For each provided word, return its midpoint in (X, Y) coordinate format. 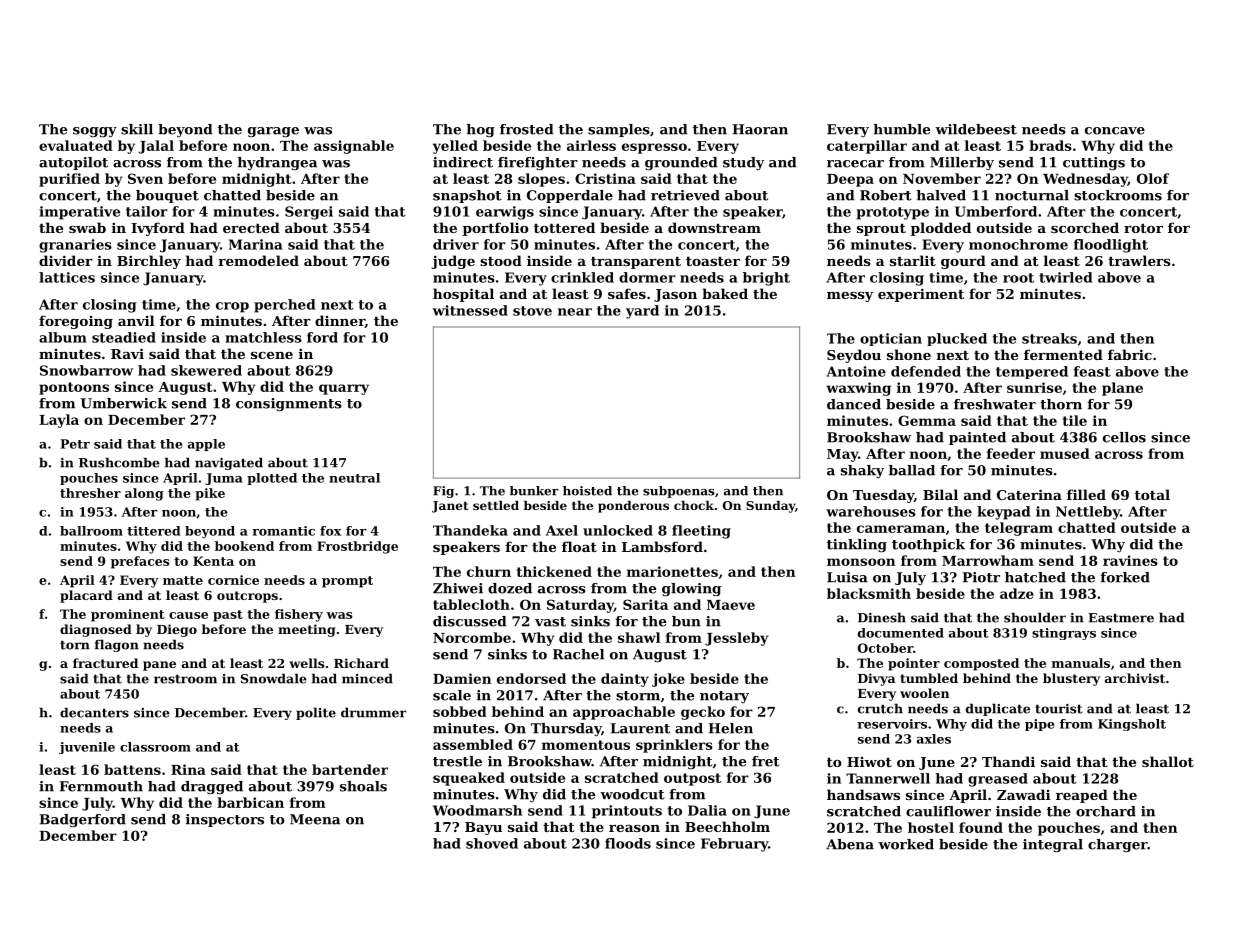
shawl (639, 637)
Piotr (981, 577)
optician (891, 339)
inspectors (225, 820)
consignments (289, 405)
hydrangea (277, 164)
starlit (913, 260)
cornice (233, 580)
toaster (713, 261)
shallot (1168, 761)
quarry (344, 389)
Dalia (707, 810)
